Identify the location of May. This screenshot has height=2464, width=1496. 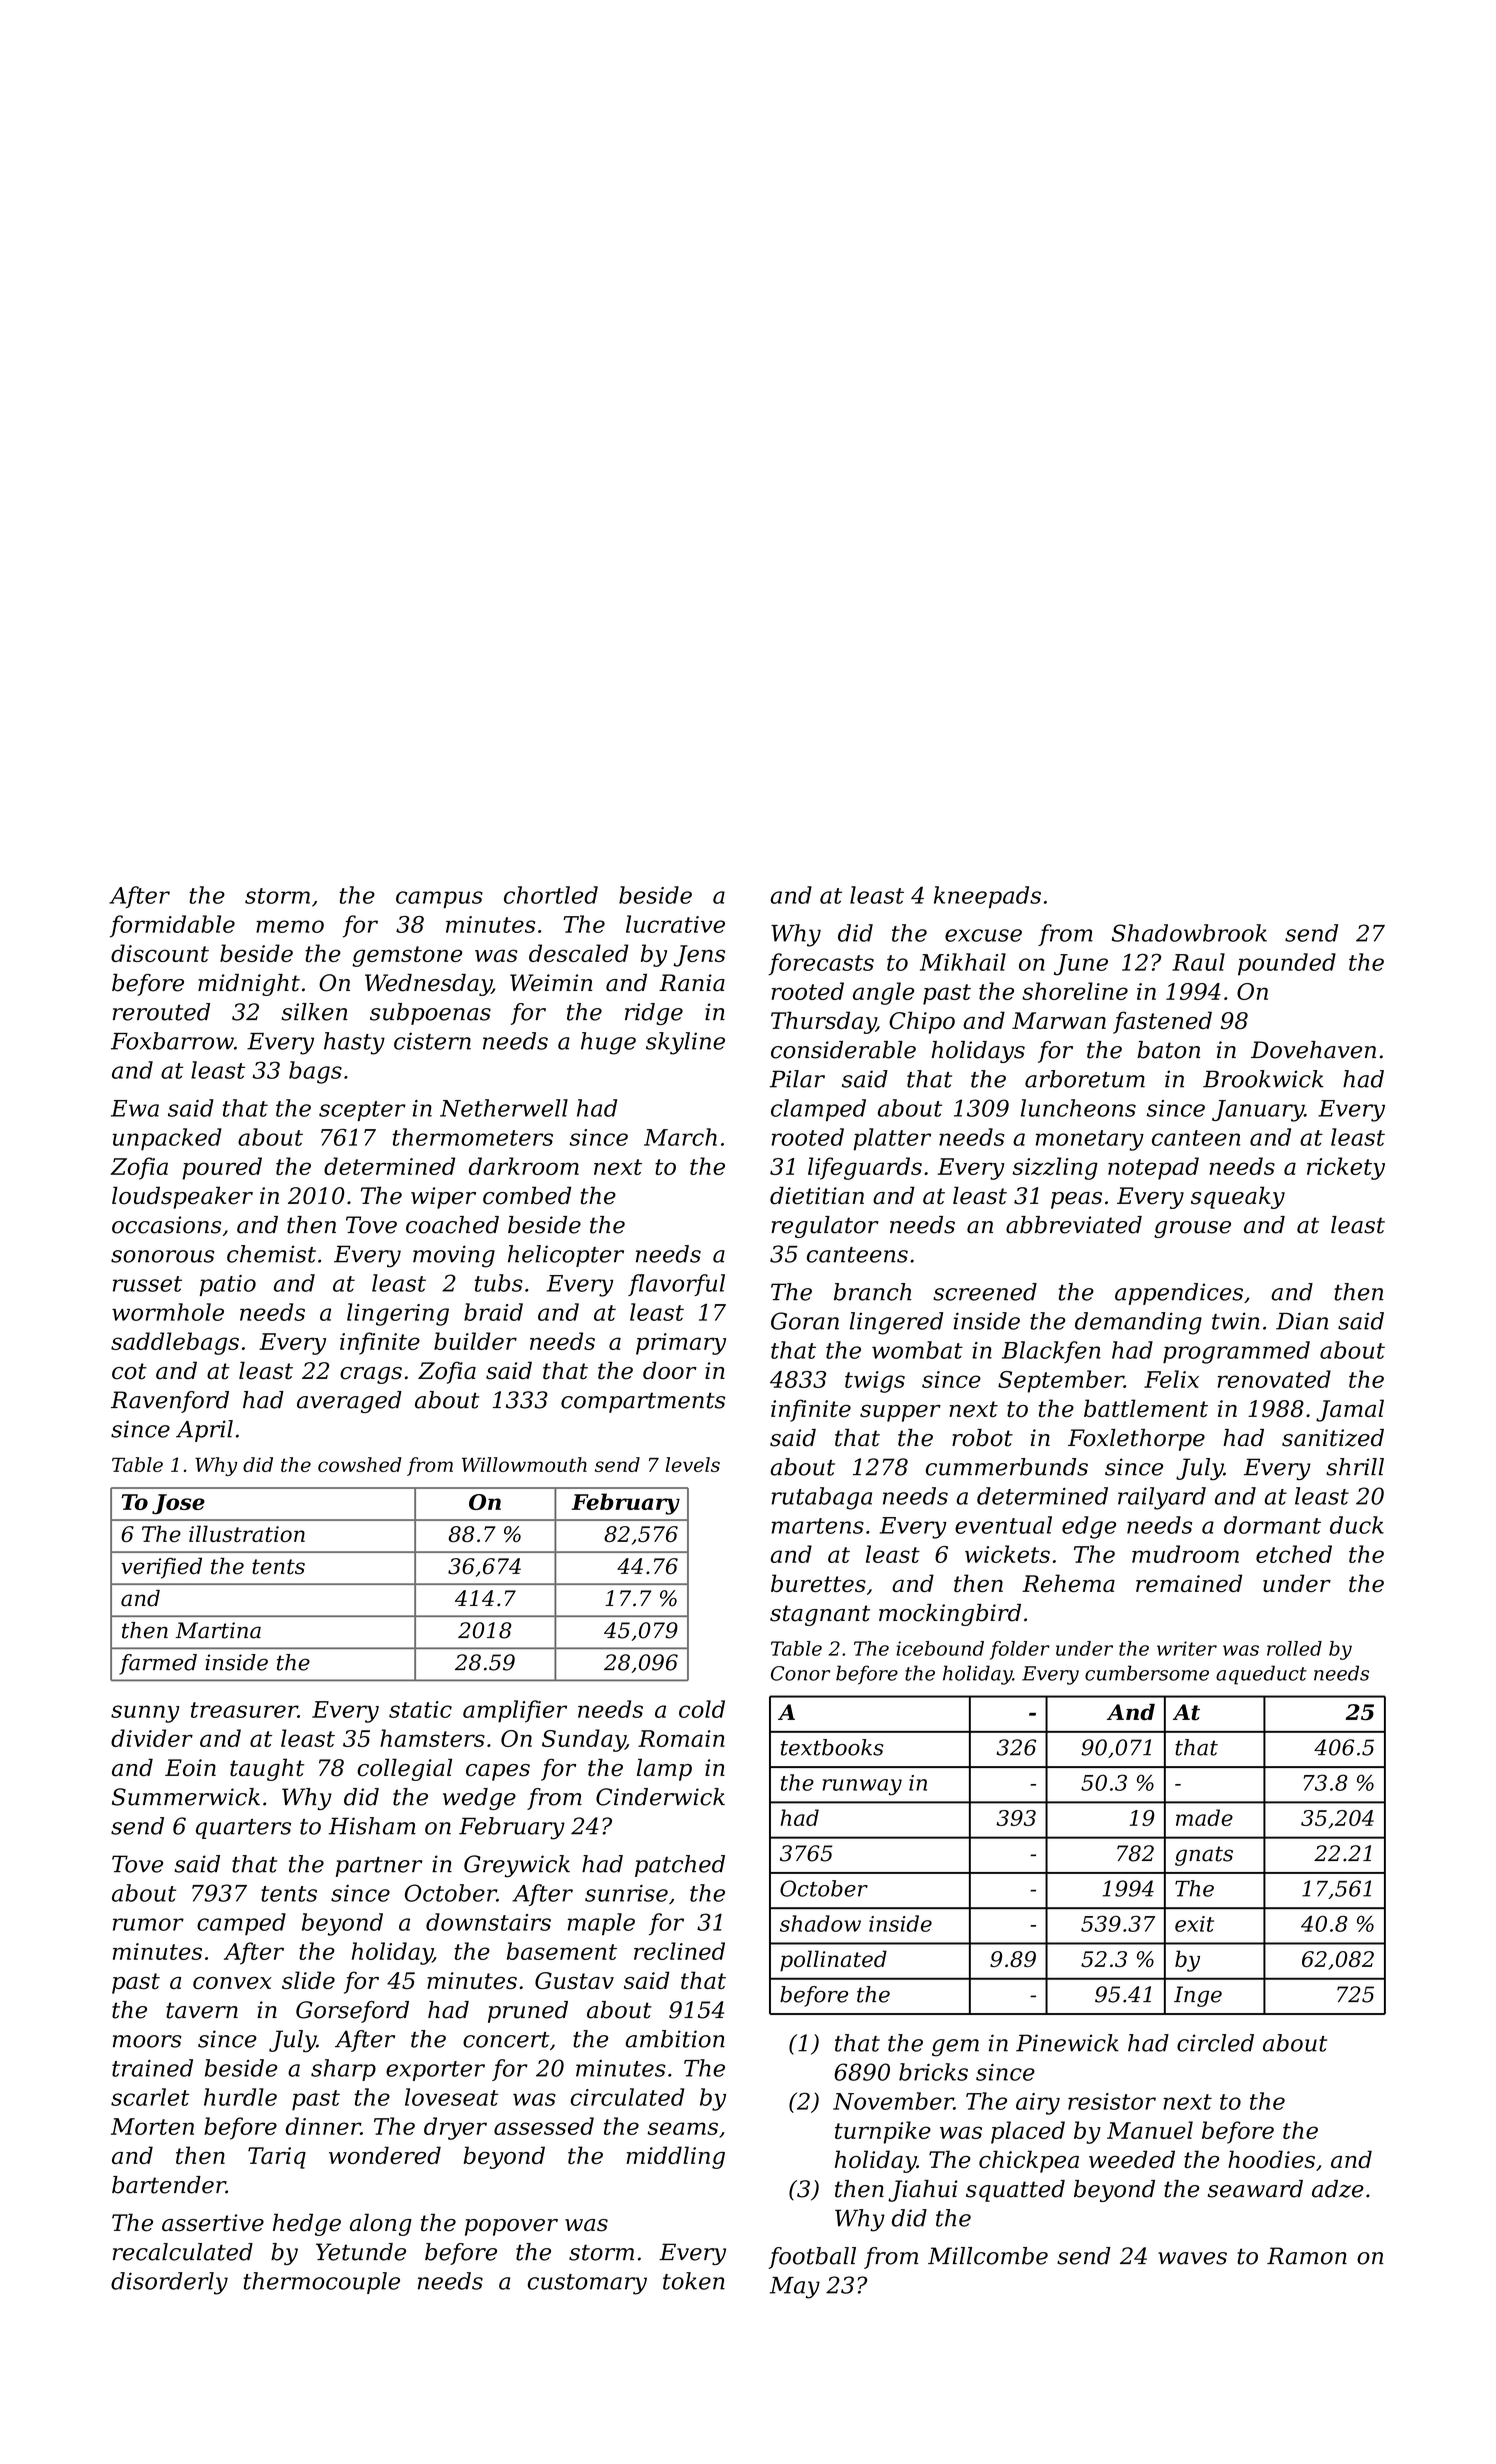
(795, 2288).
